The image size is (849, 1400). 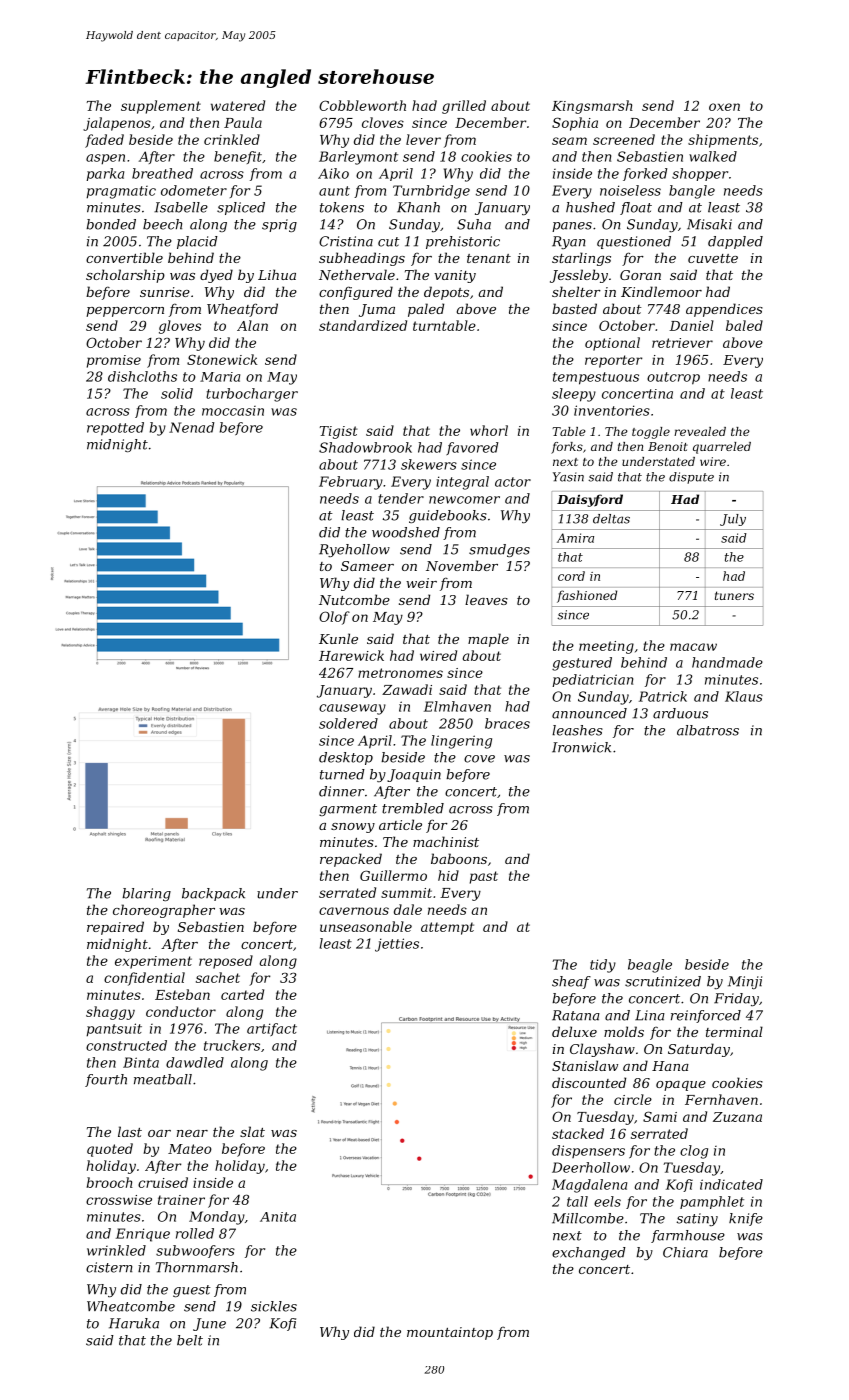 I want to click on hid, so click(x=448, y=875).
